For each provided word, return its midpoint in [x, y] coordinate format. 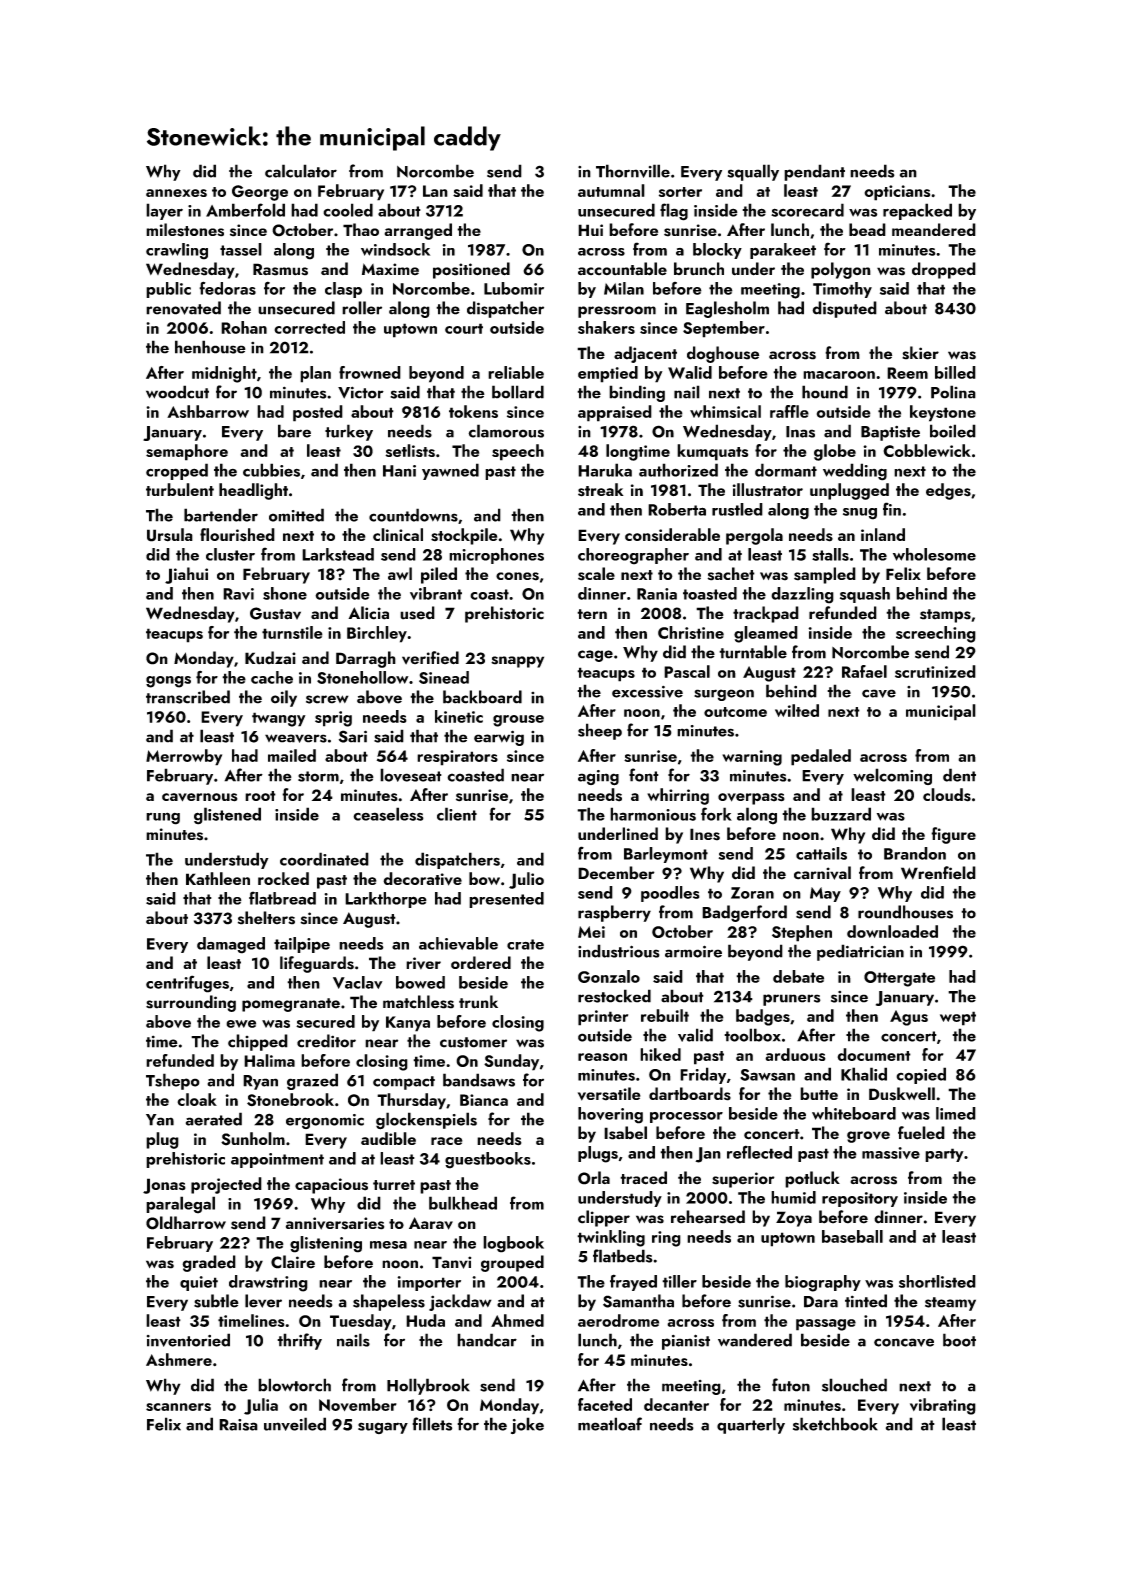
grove [868, 1137]
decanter [676, 1404]
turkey [349, 432]
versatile [609, 1094]
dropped [944, 270]
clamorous [506, 431]
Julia [261, 1406]
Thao [361, 229]
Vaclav [358, 982]
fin [892, 509]
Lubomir [514, 288]
